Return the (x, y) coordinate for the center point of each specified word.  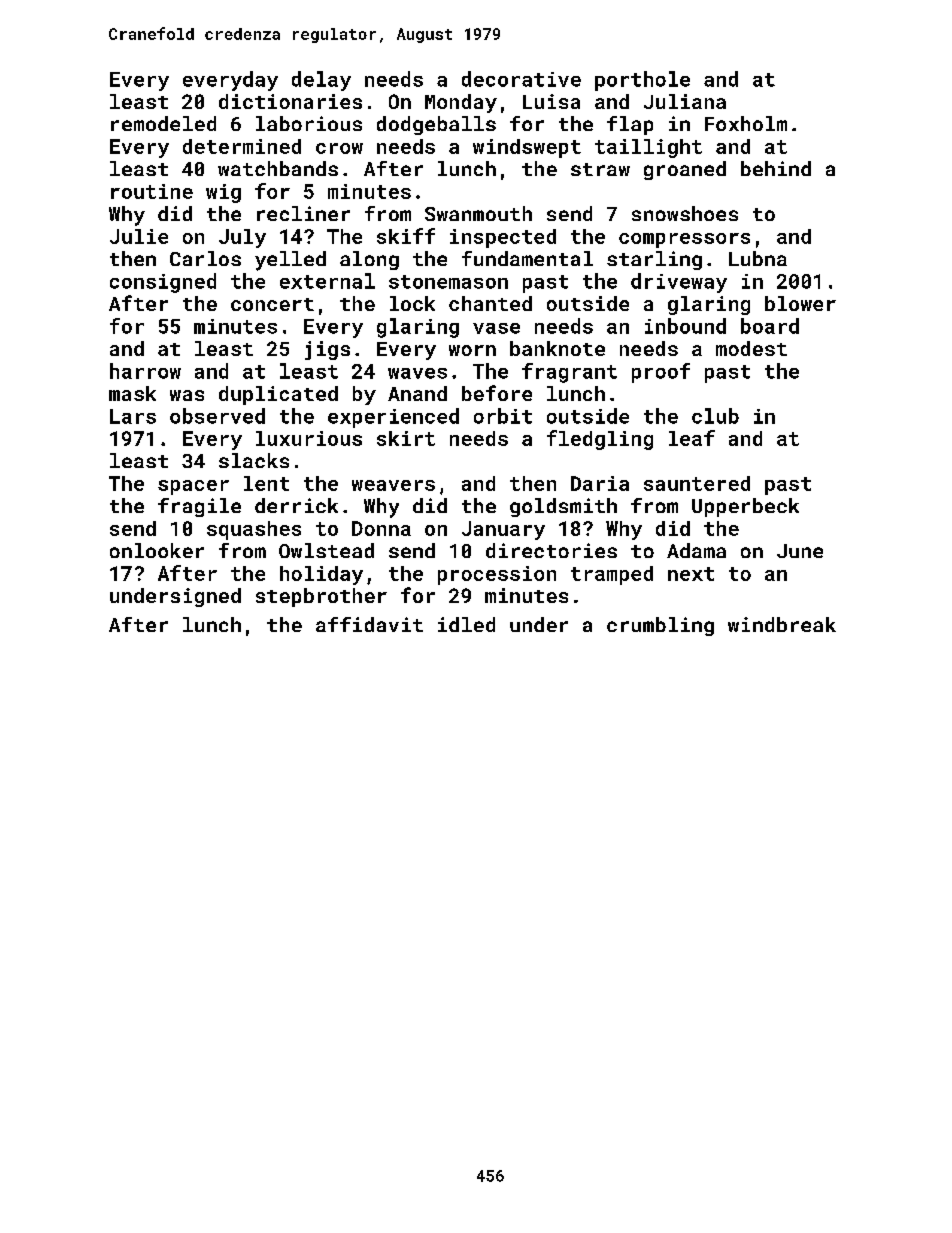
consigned (163, 283)
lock (412, 303)
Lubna (758, 258)
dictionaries (290, 101)
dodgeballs (436, 125)
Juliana (685, 101)
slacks (254, 460)
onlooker (157, 550)
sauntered (697, 483)
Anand (417, 393)
